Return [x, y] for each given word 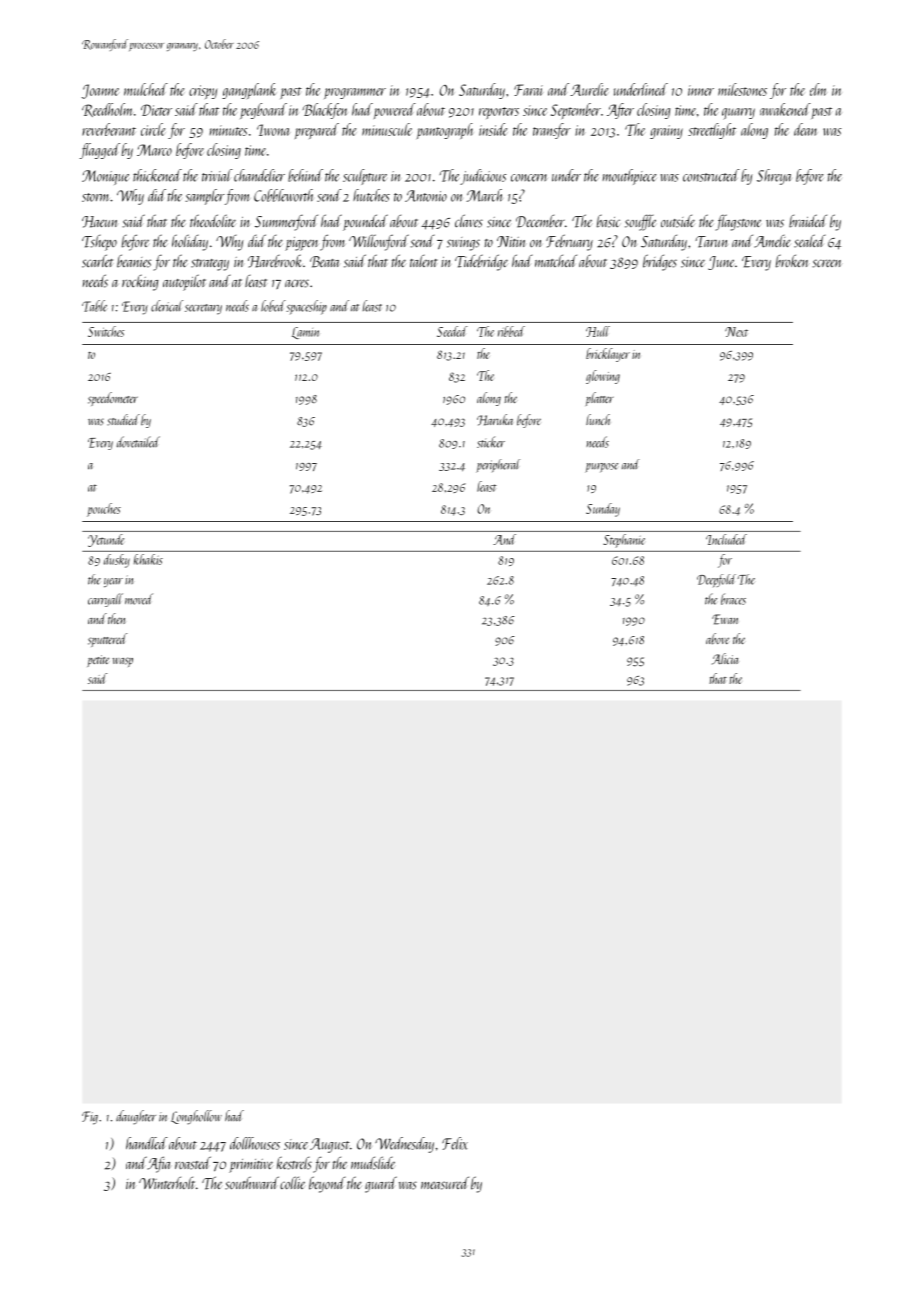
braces [733, 599]
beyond [327, 1184]
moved [139, 599]
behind [305, 175]
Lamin [305, 333]
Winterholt [167, 1182]
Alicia [725, 659]
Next [736, 332]
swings [463, 244]
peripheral [498, 466]
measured [445, 1183]
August [330, 1145]
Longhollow [196, 1117]
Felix [455, 1143]
